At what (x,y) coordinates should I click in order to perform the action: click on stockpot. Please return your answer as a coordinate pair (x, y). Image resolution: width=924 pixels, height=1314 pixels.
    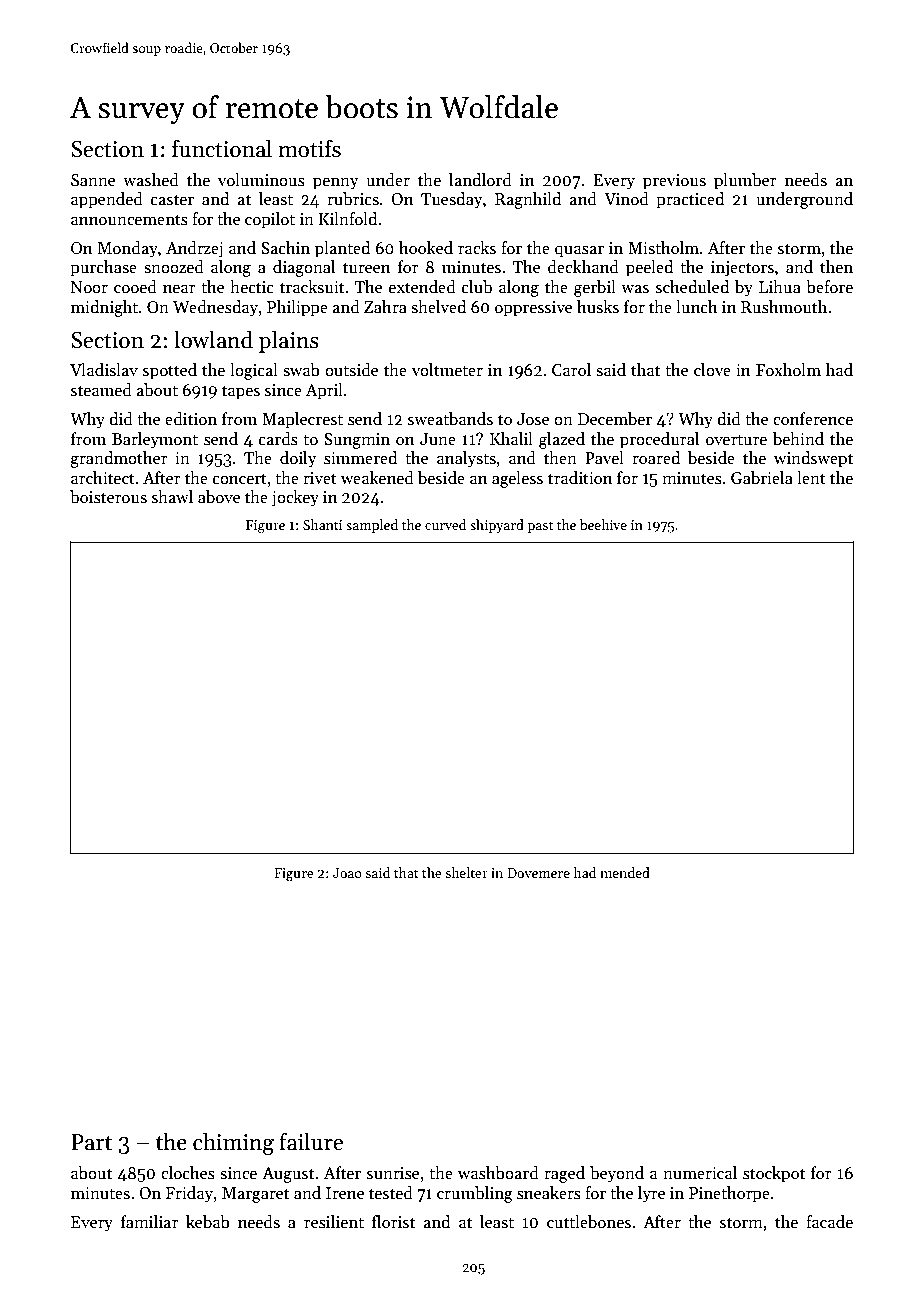
    Looking at the image, I should click on (774, 1174).
